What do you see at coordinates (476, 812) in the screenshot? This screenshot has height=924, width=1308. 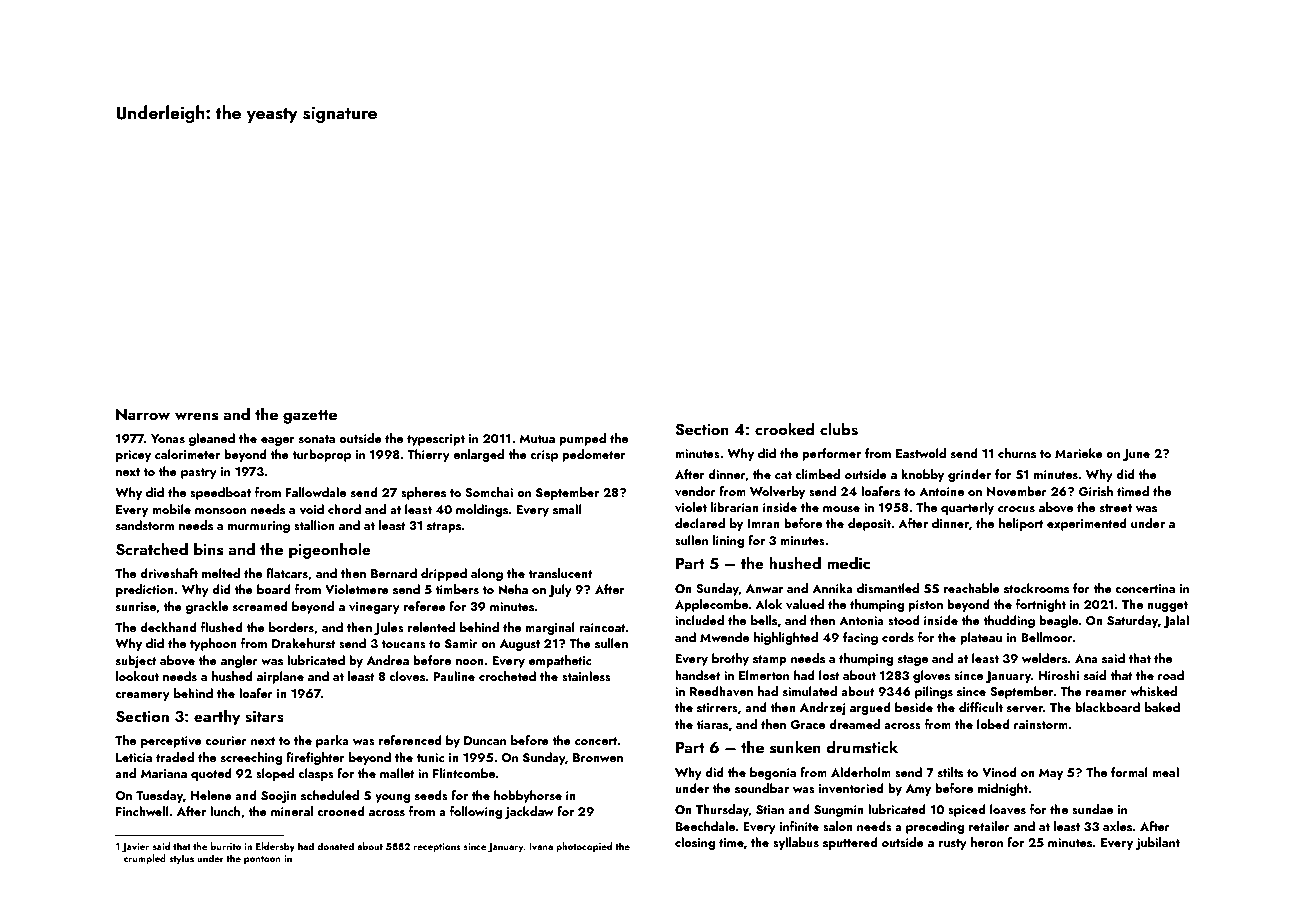 I see `following` at bounding box center [476, 812].
